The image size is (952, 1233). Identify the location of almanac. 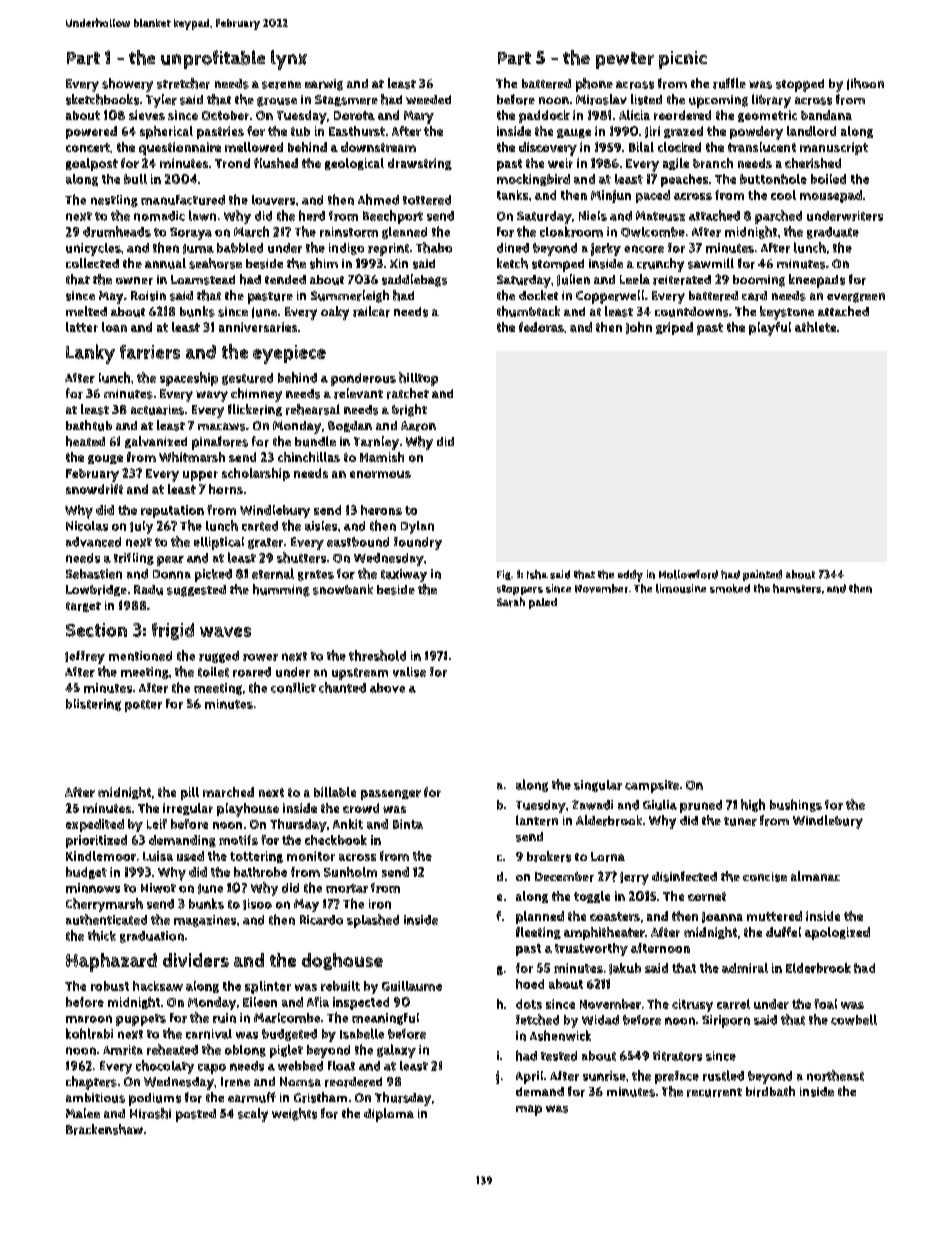
(815, 876).
